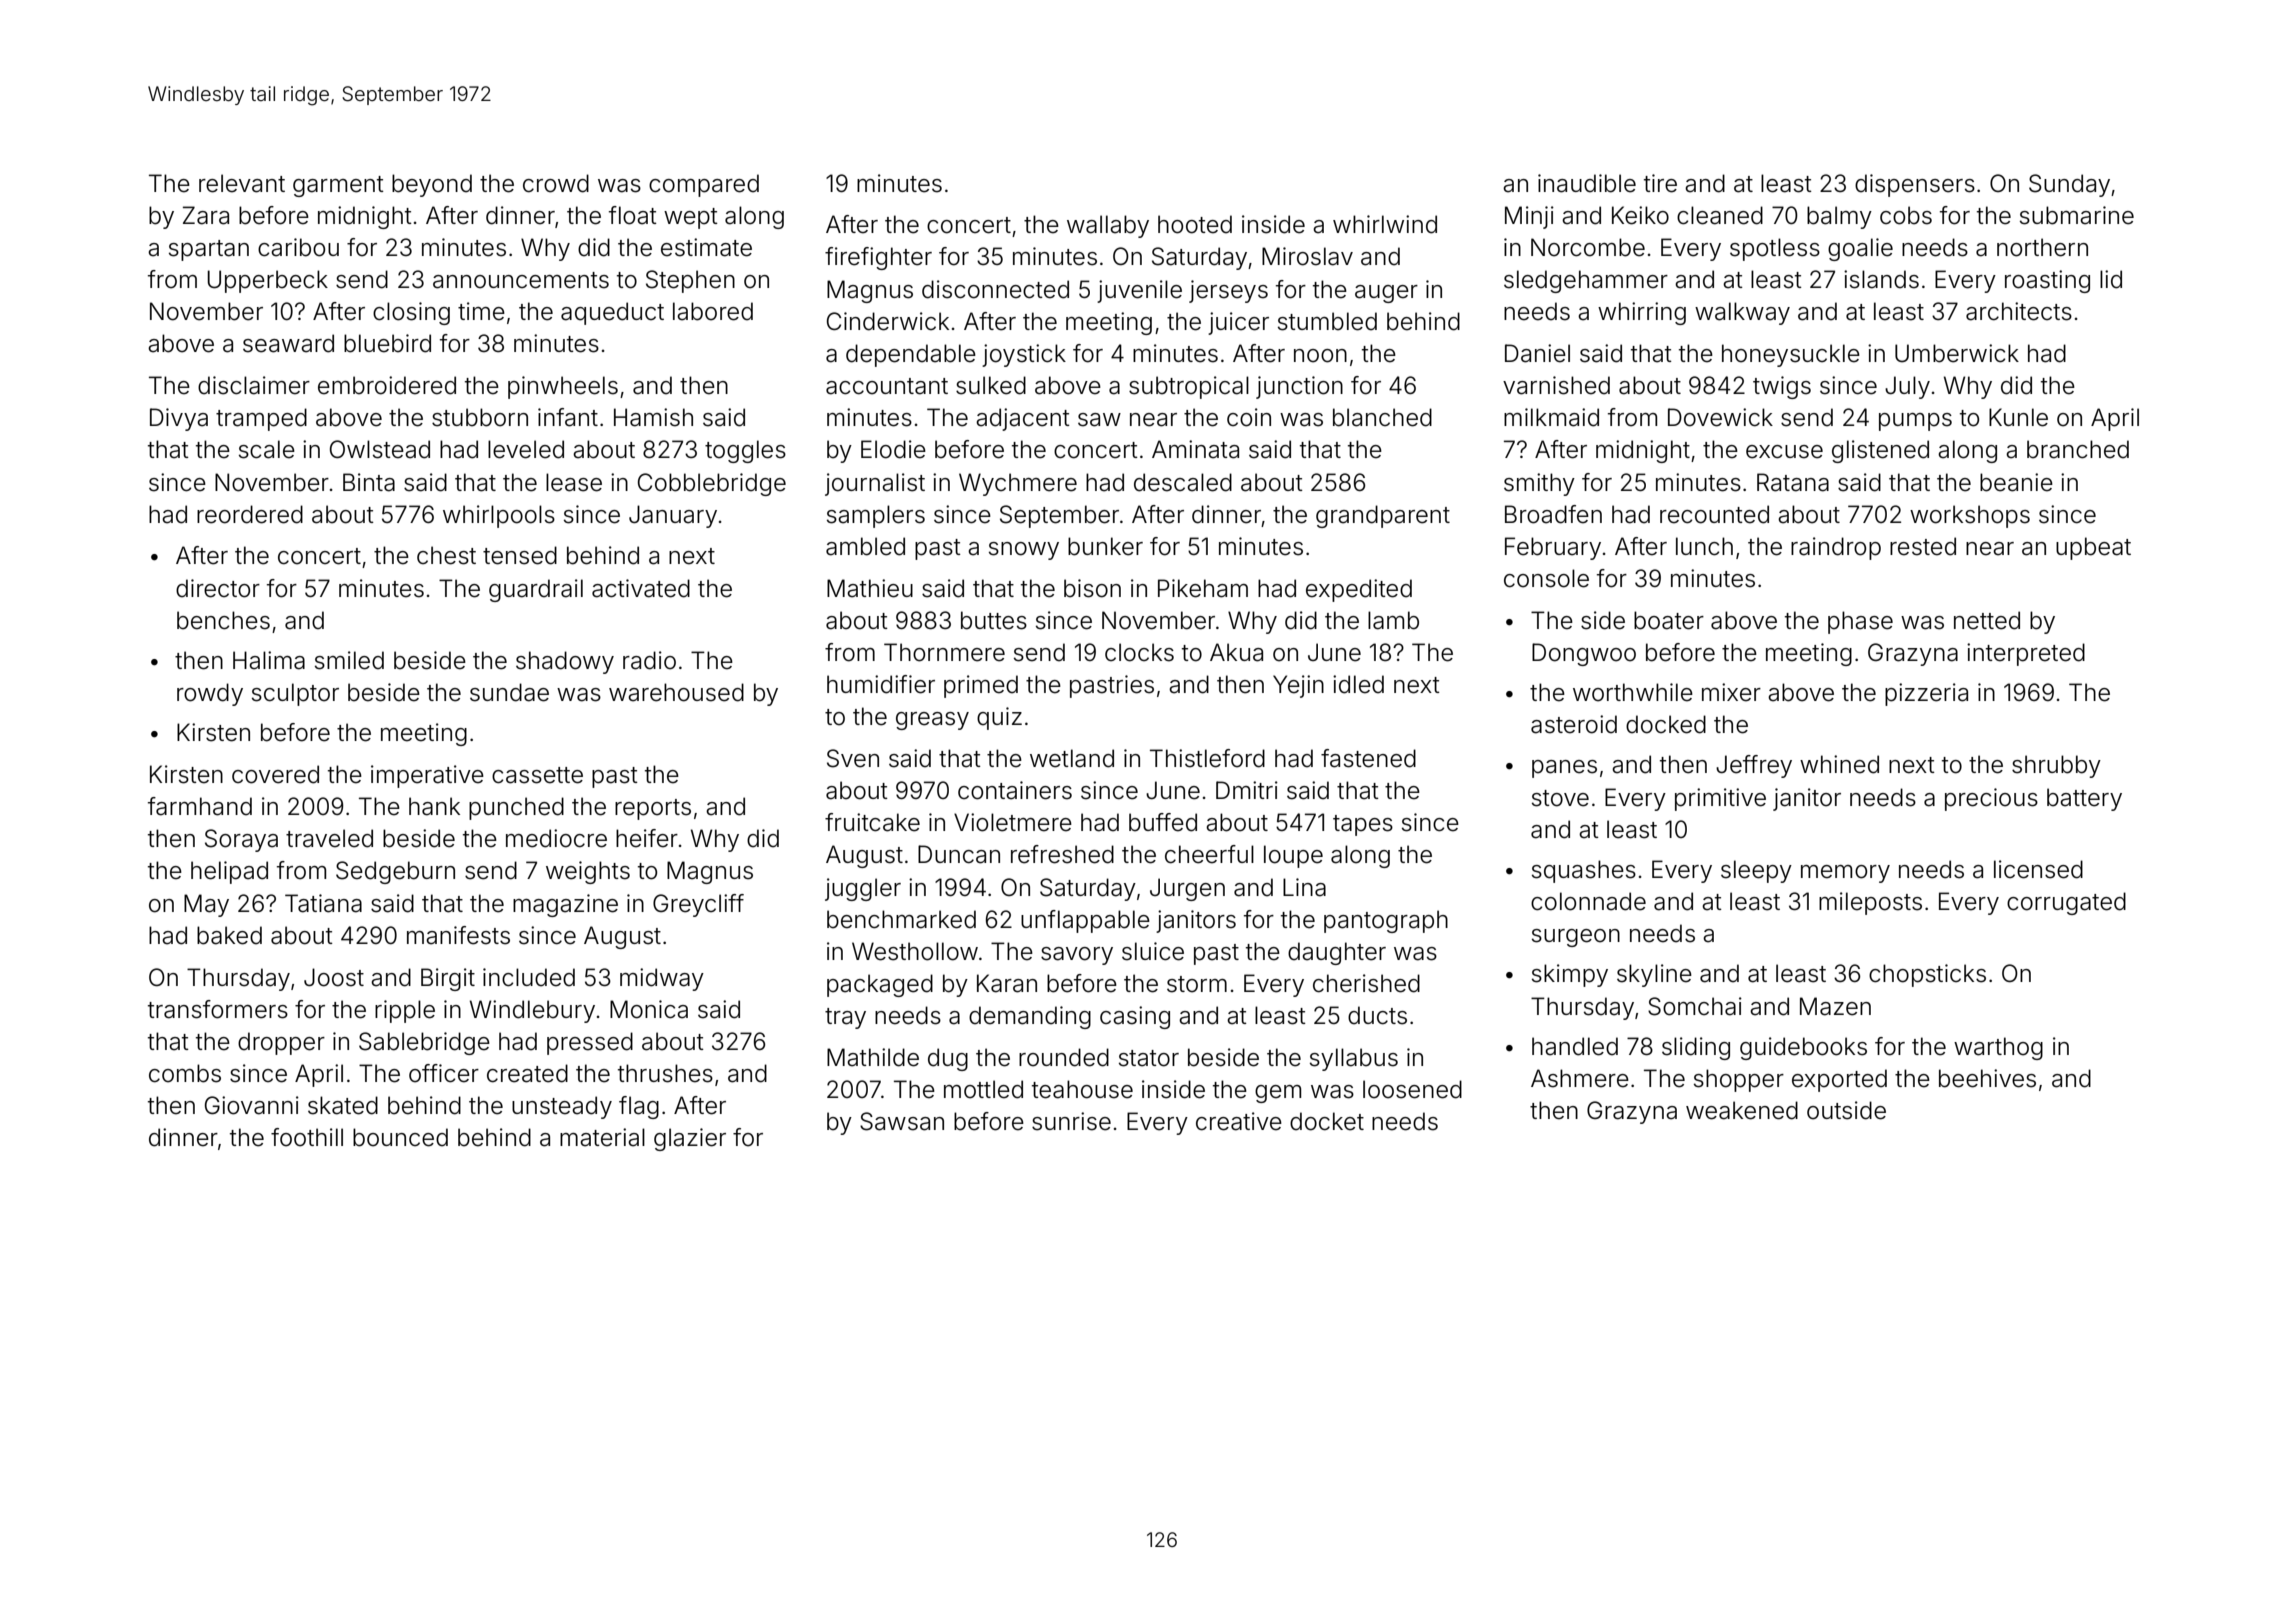 The image size is (2292, 1620). What do you see at coordinates (275, 774) in the screenshot?
I see `covered` at bounding box center [275, 774].
